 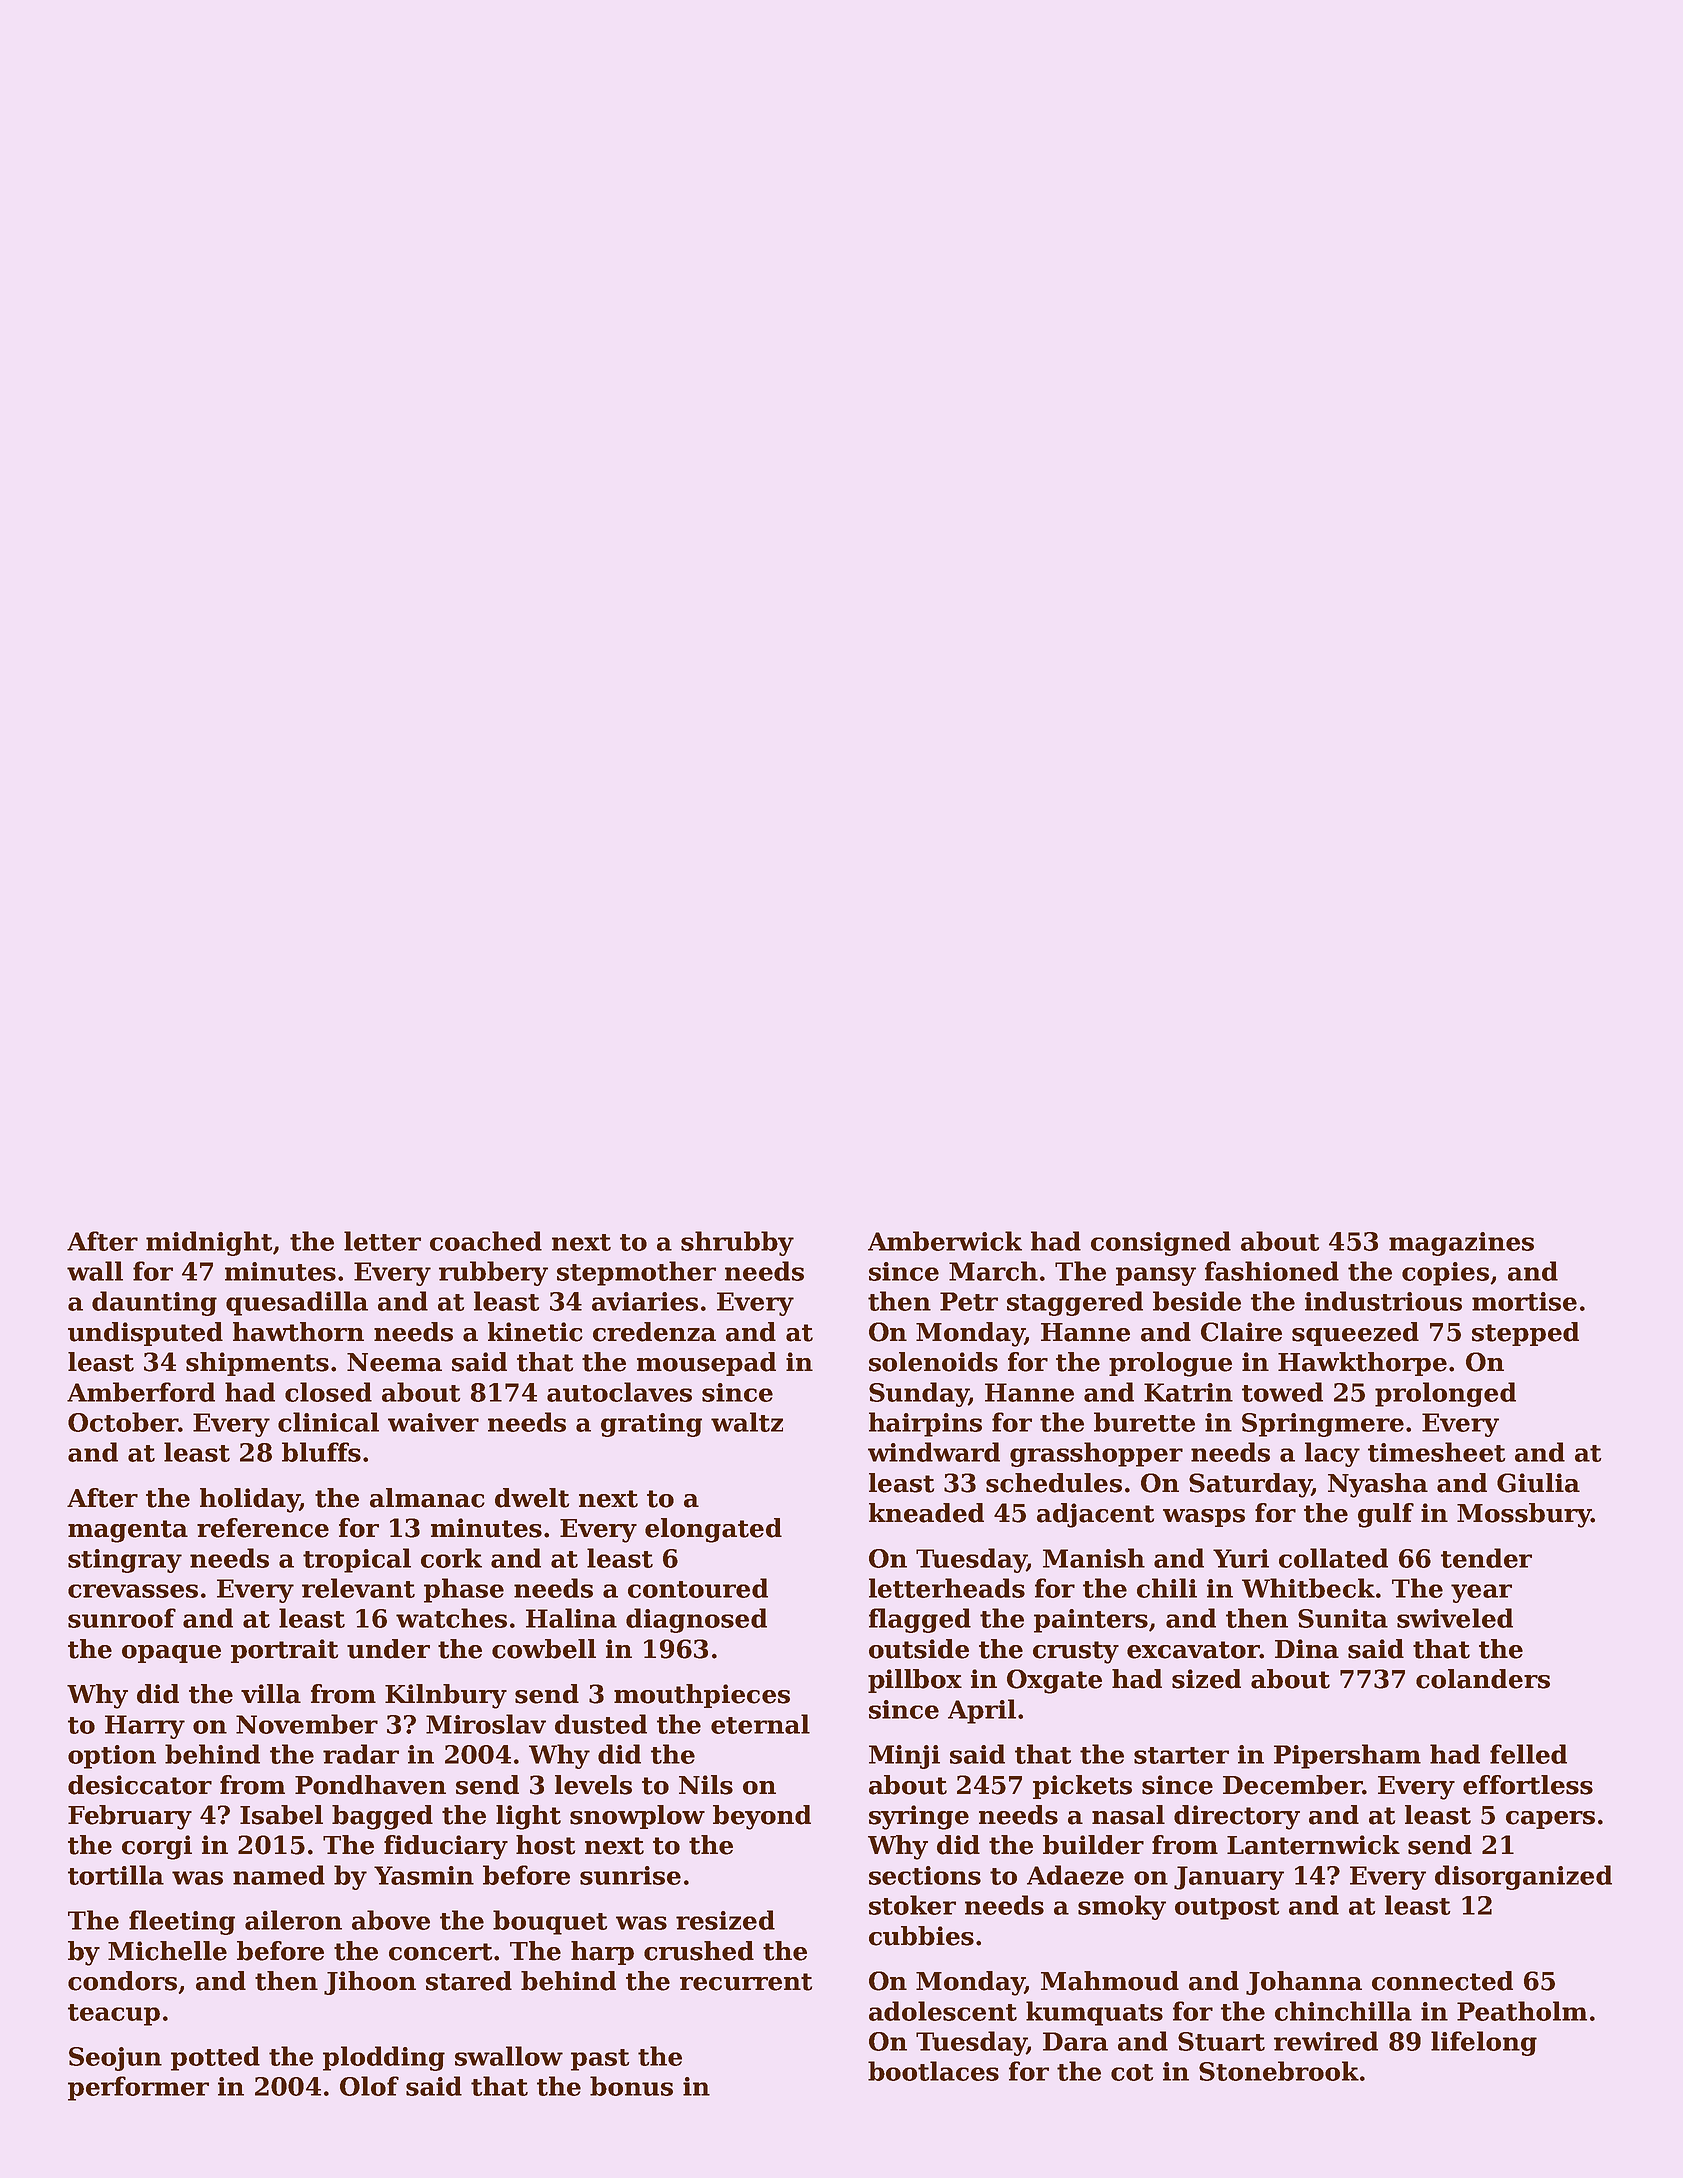 I want to click on aviaries, so click(x=645, y=1301).
